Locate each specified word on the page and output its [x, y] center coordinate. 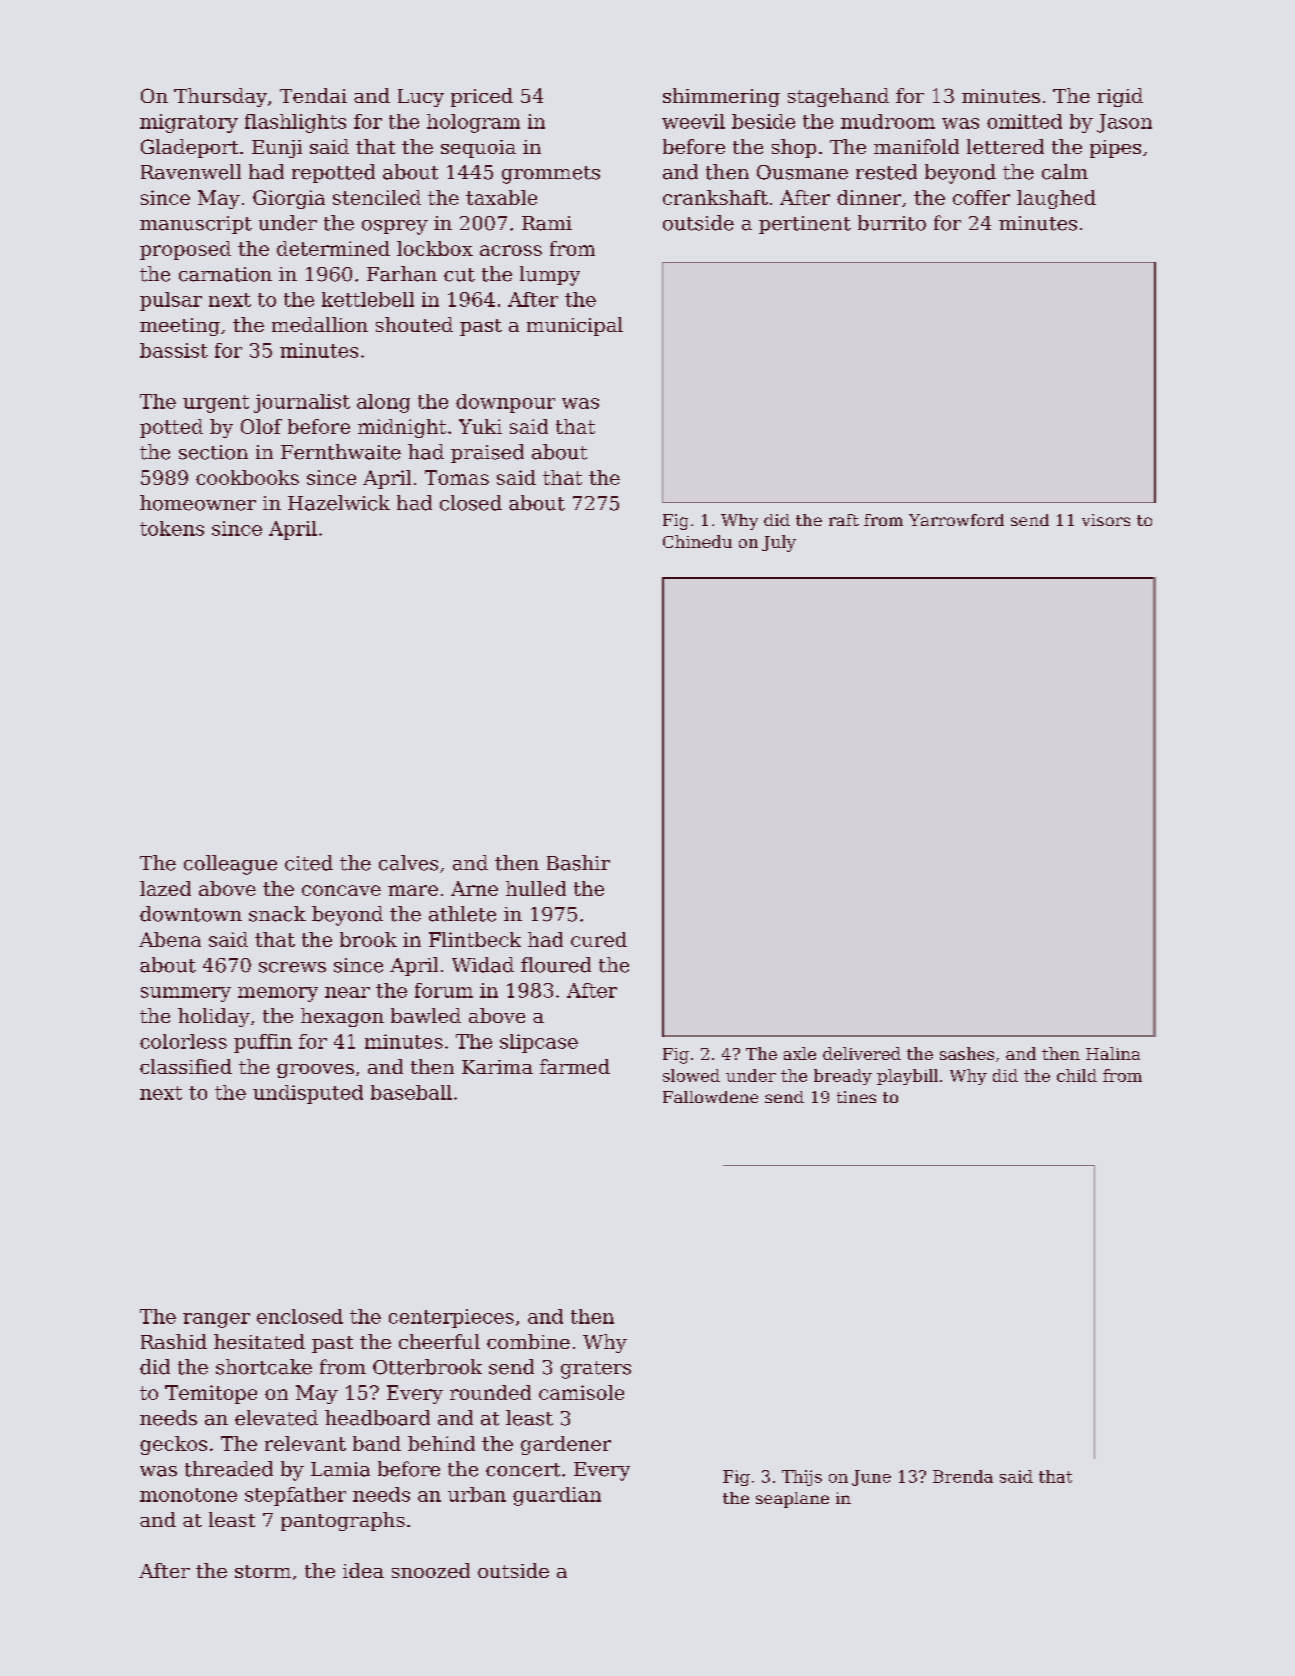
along [383, 403]
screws [292, 967]
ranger [216, 1320]
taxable [501, 197]
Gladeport [189, 148]
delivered [862, 1053]
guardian [557, 1496]
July [779, 543]
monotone [188, 1495]
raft [844, 520]
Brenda [963, 1476]
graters [596, 1370]
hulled [536, 888]
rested [886, 172]
